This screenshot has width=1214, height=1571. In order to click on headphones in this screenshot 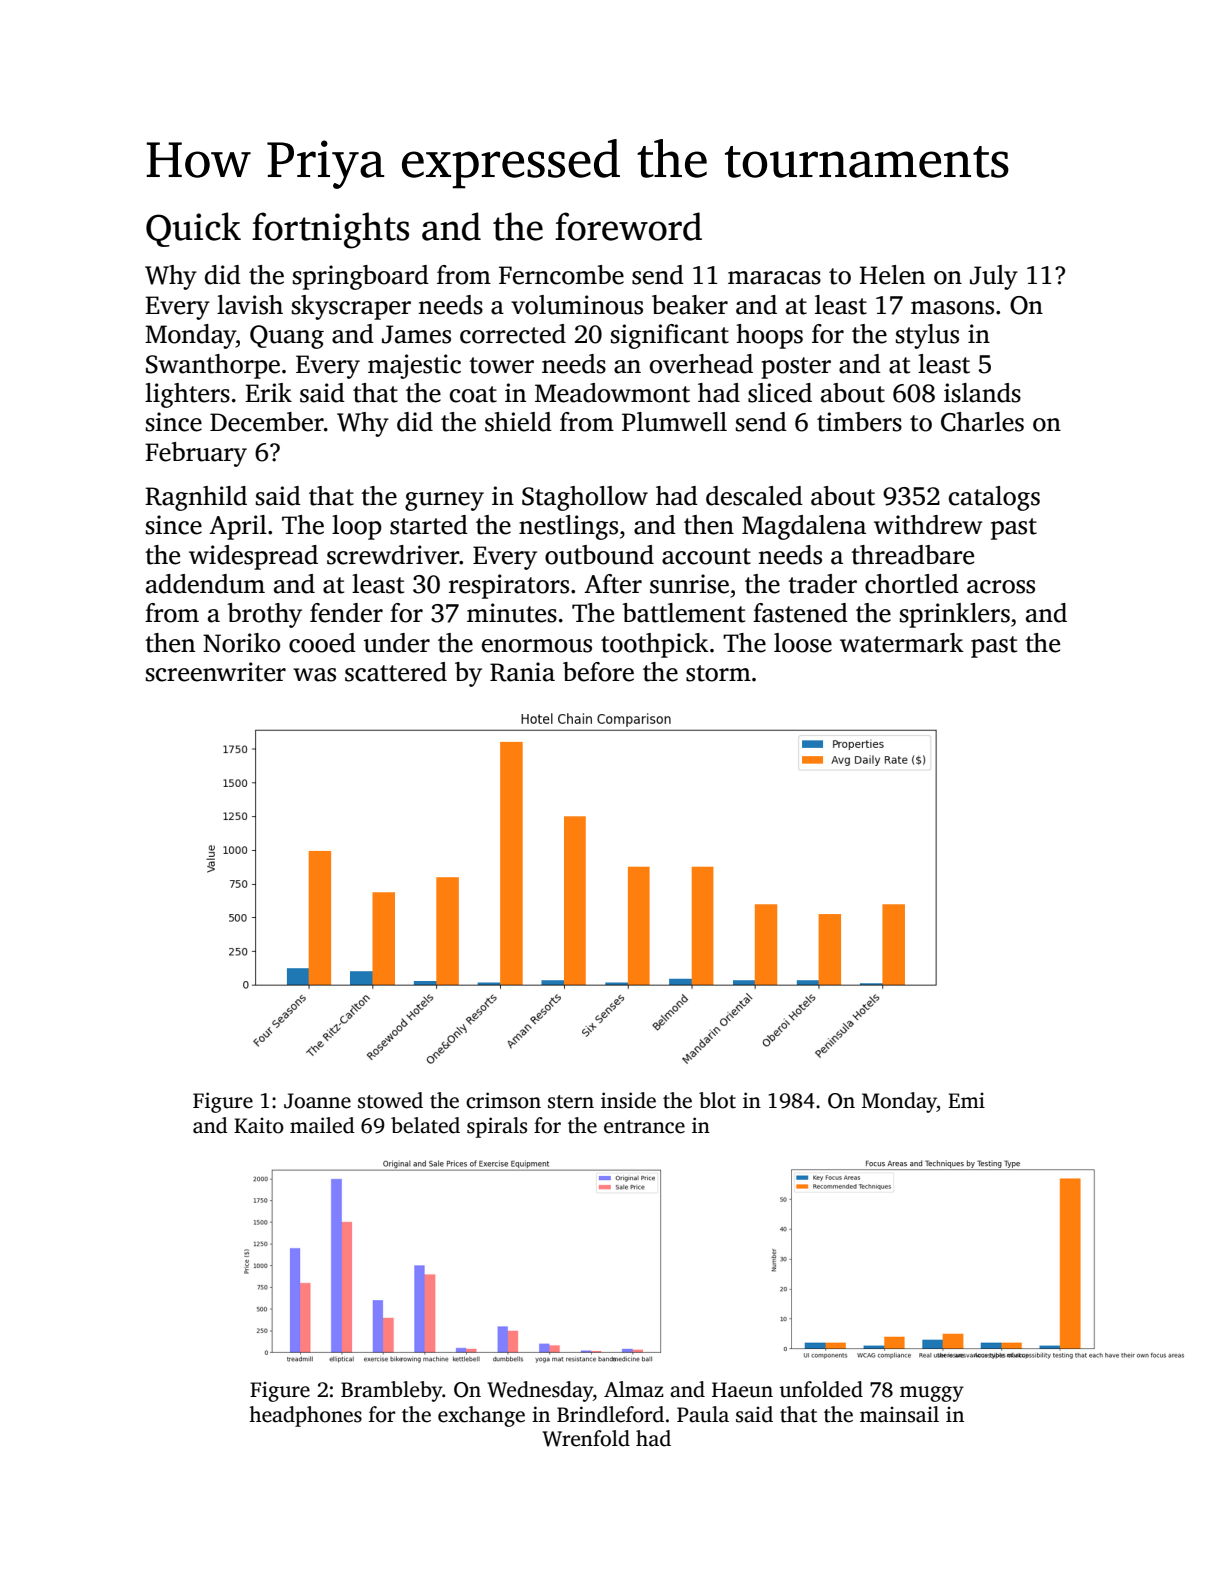, I will do `click(305, 1416)`.
